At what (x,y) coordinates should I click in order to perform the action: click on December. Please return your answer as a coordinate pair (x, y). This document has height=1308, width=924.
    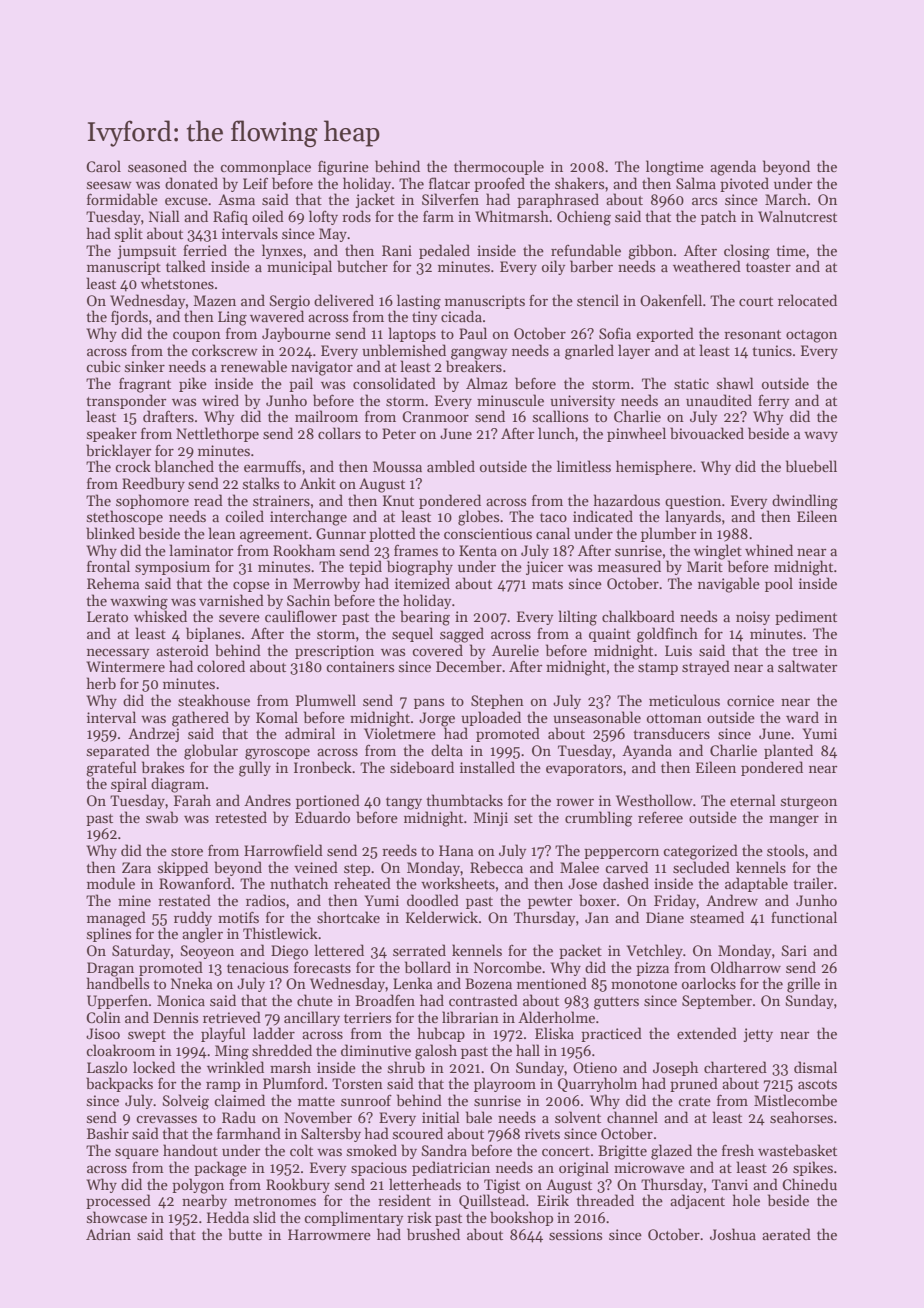
    Looking at the image, I should click on (469, 666).
